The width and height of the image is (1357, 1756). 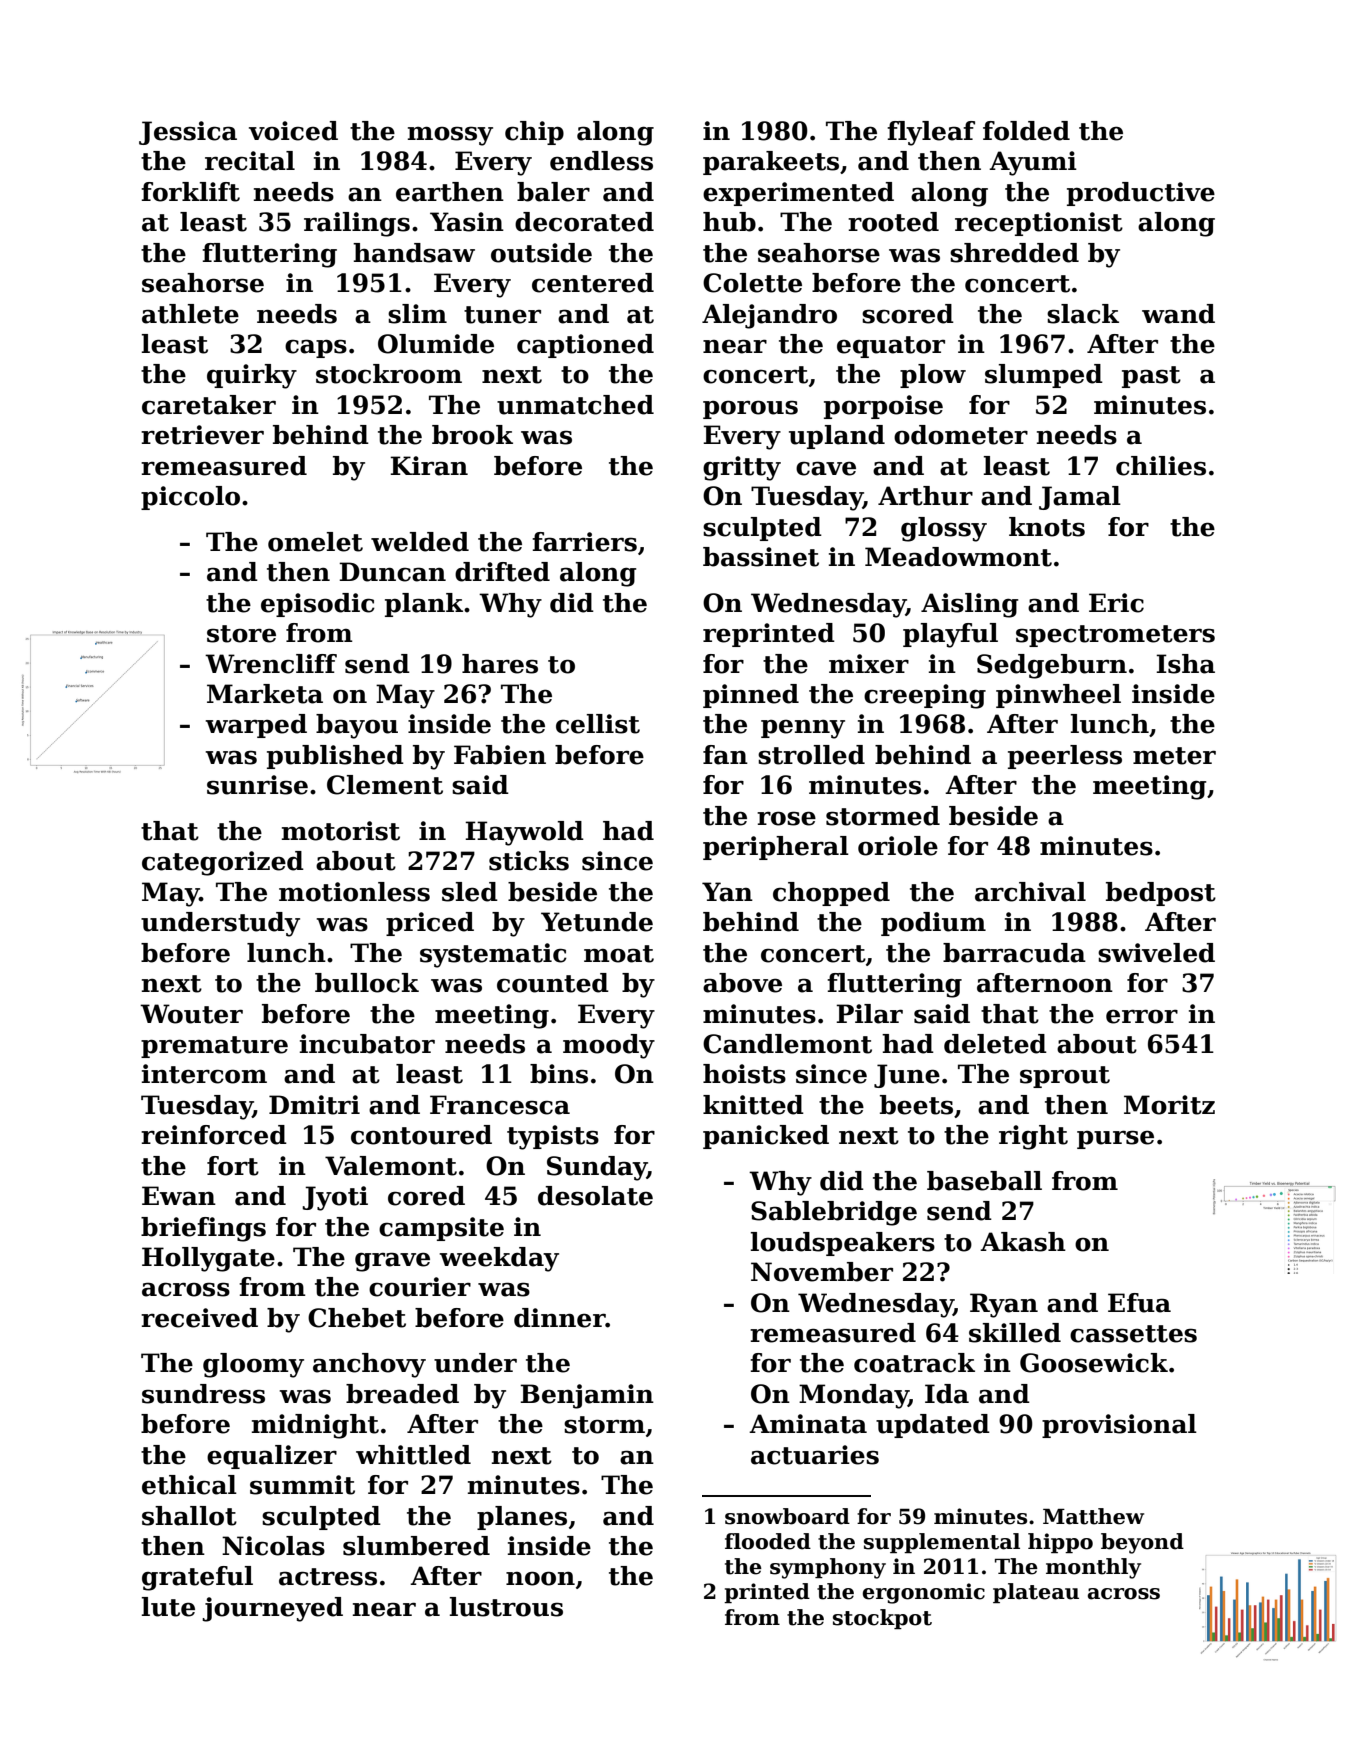 I want to click on categorized, so click(x=223, y=863).
